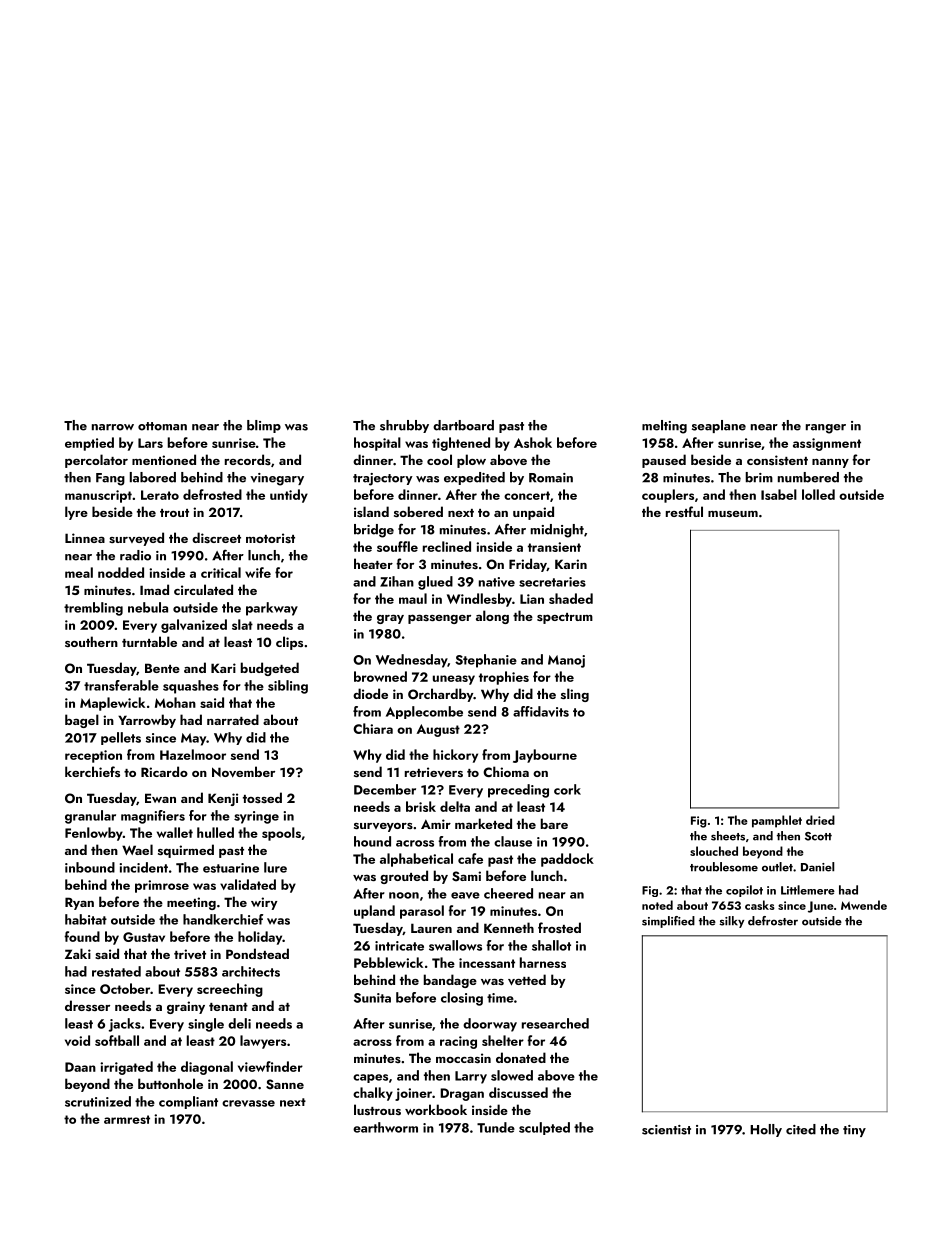 The width and height of the document is (952, 1233). I want to click on eave, so click(465, 895).
